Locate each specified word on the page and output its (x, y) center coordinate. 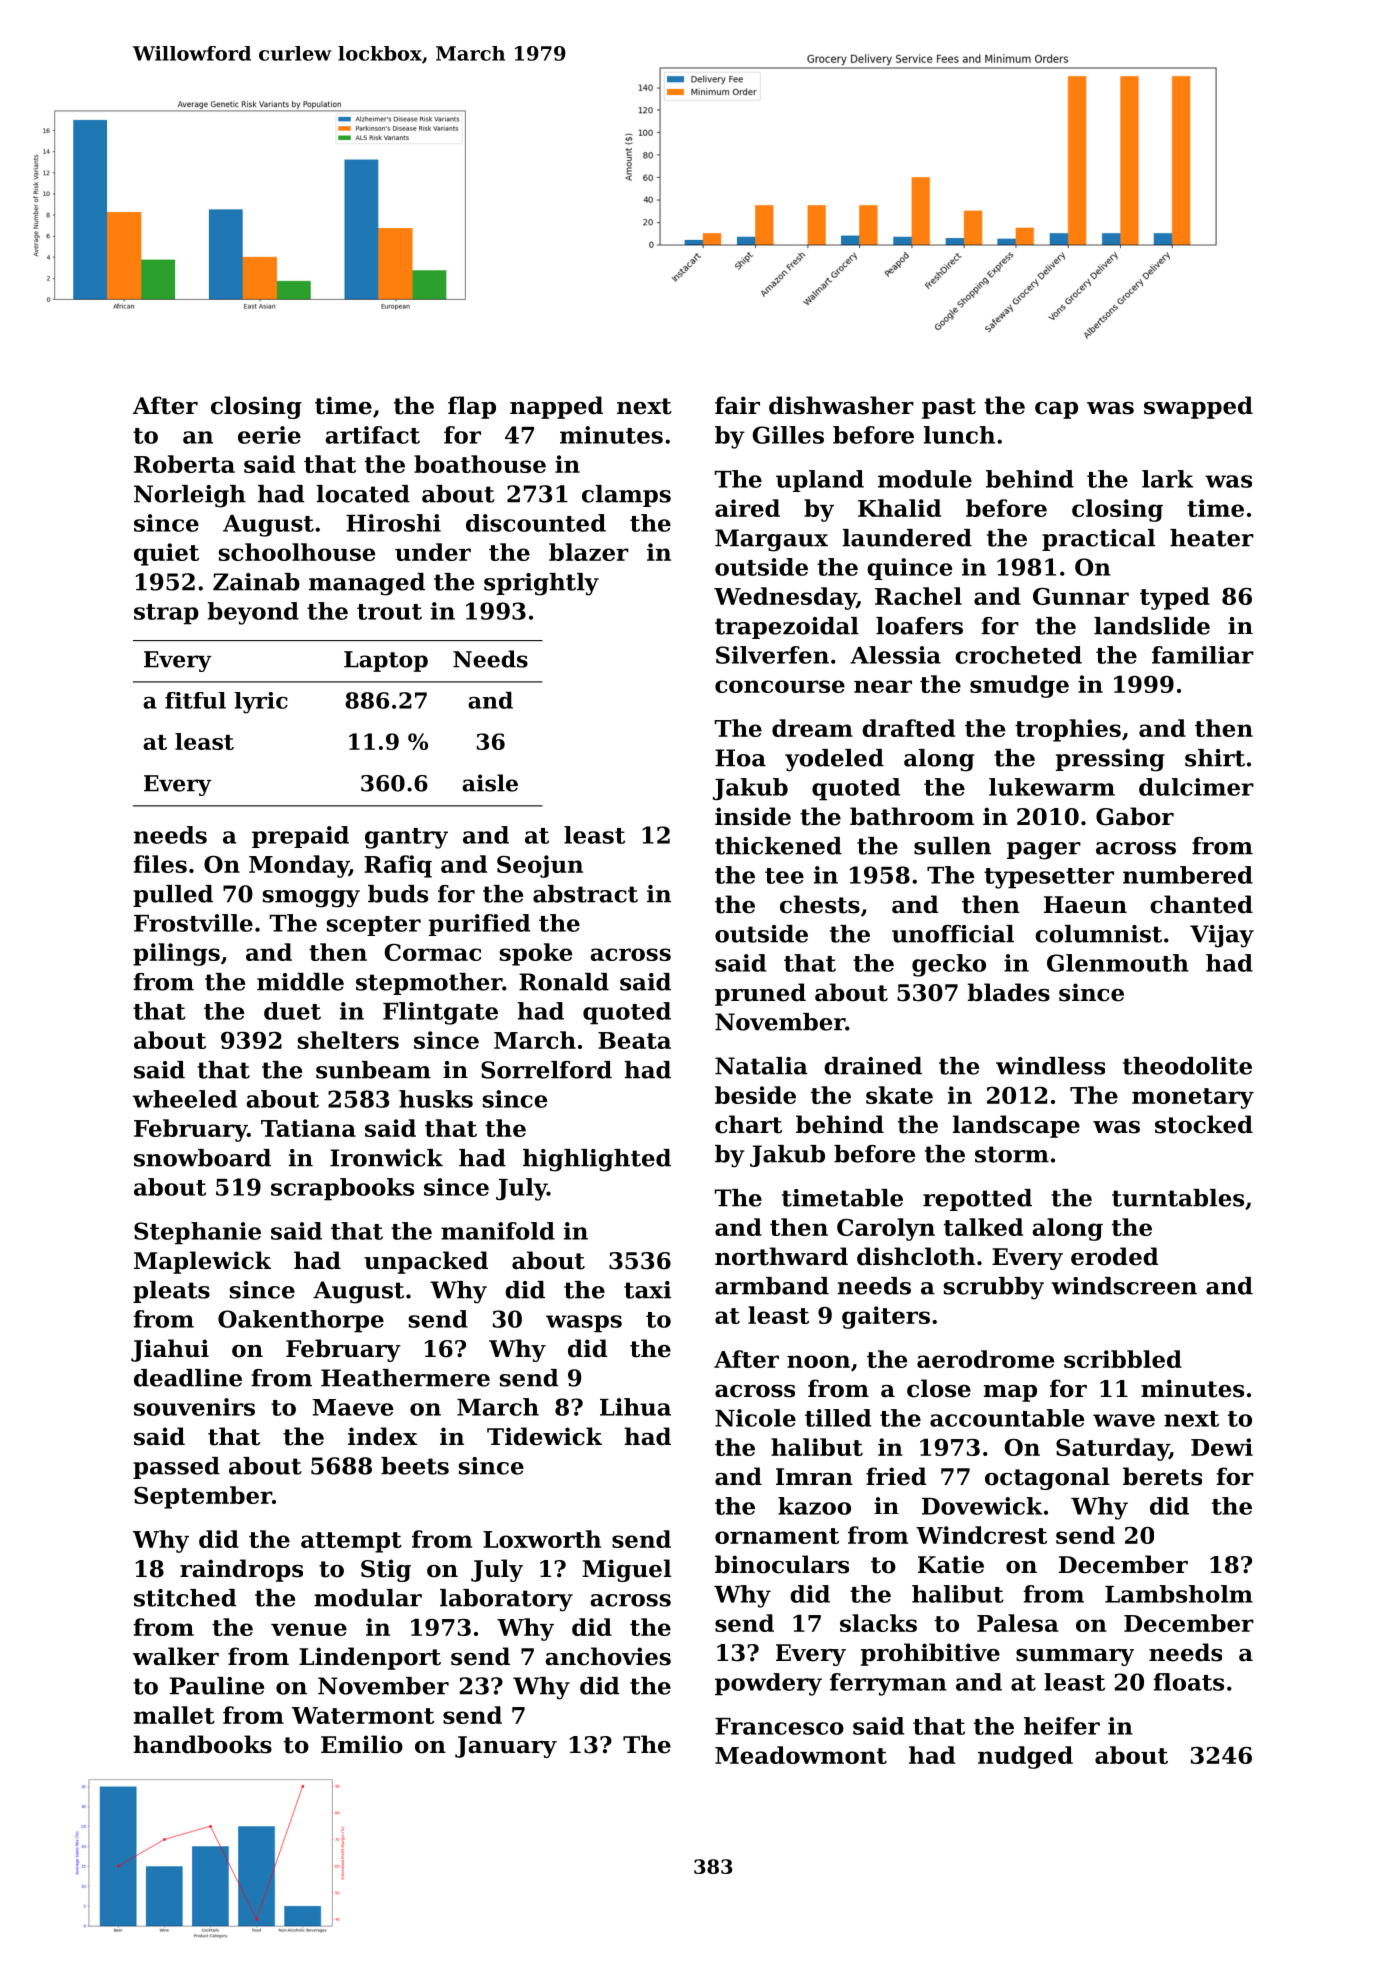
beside (755, 1095)
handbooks (202, 1744)
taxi (647, 1290)
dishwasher (841, 405)
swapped (1198, 407)
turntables (1178, 1198)
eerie (269, 435)
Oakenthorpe (301, 1321)
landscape (1016, 1126)
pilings (176, 954)
